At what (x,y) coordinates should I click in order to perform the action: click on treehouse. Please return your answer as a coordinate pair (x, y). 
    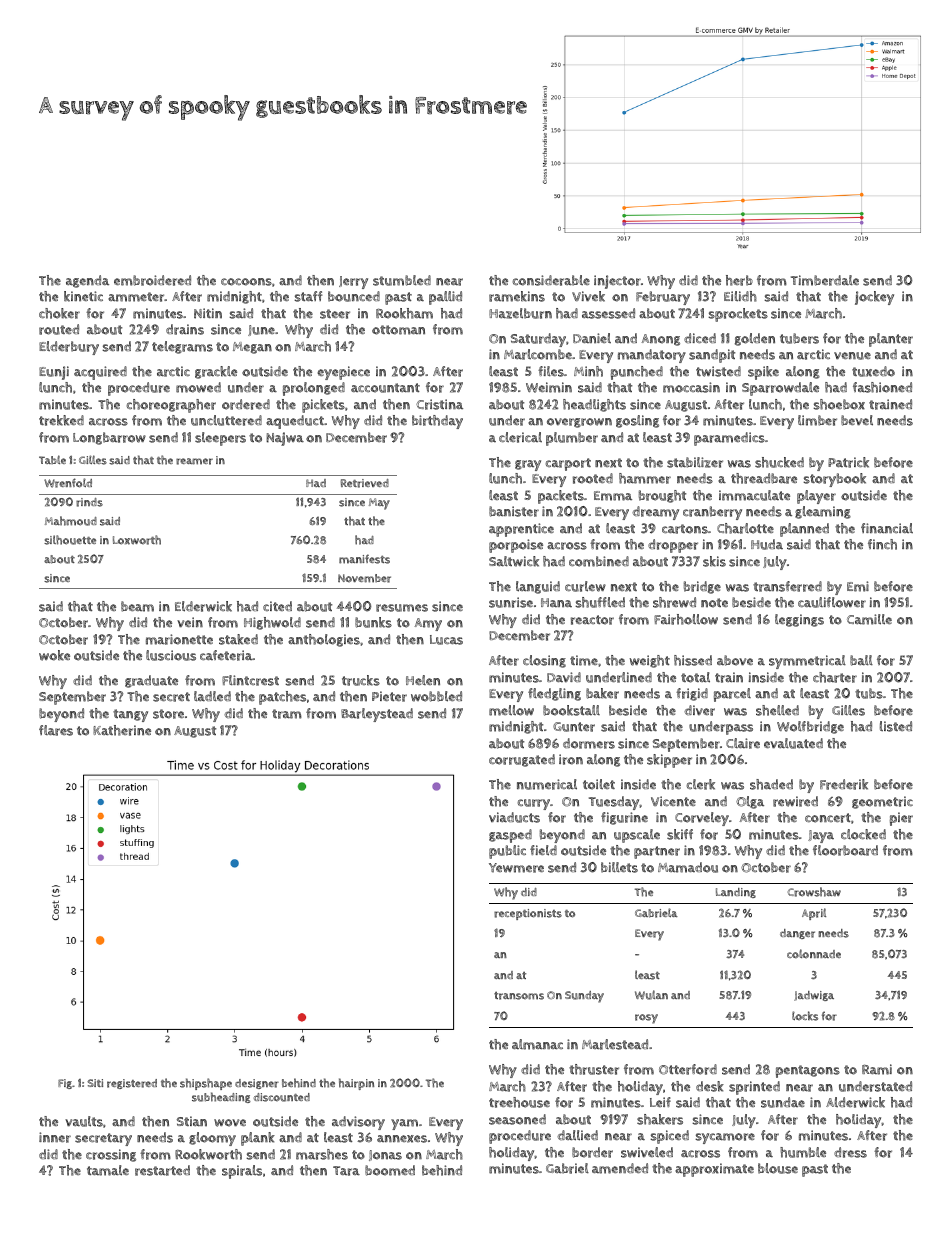
    Looking at the image, I should click on (519, 1102).
